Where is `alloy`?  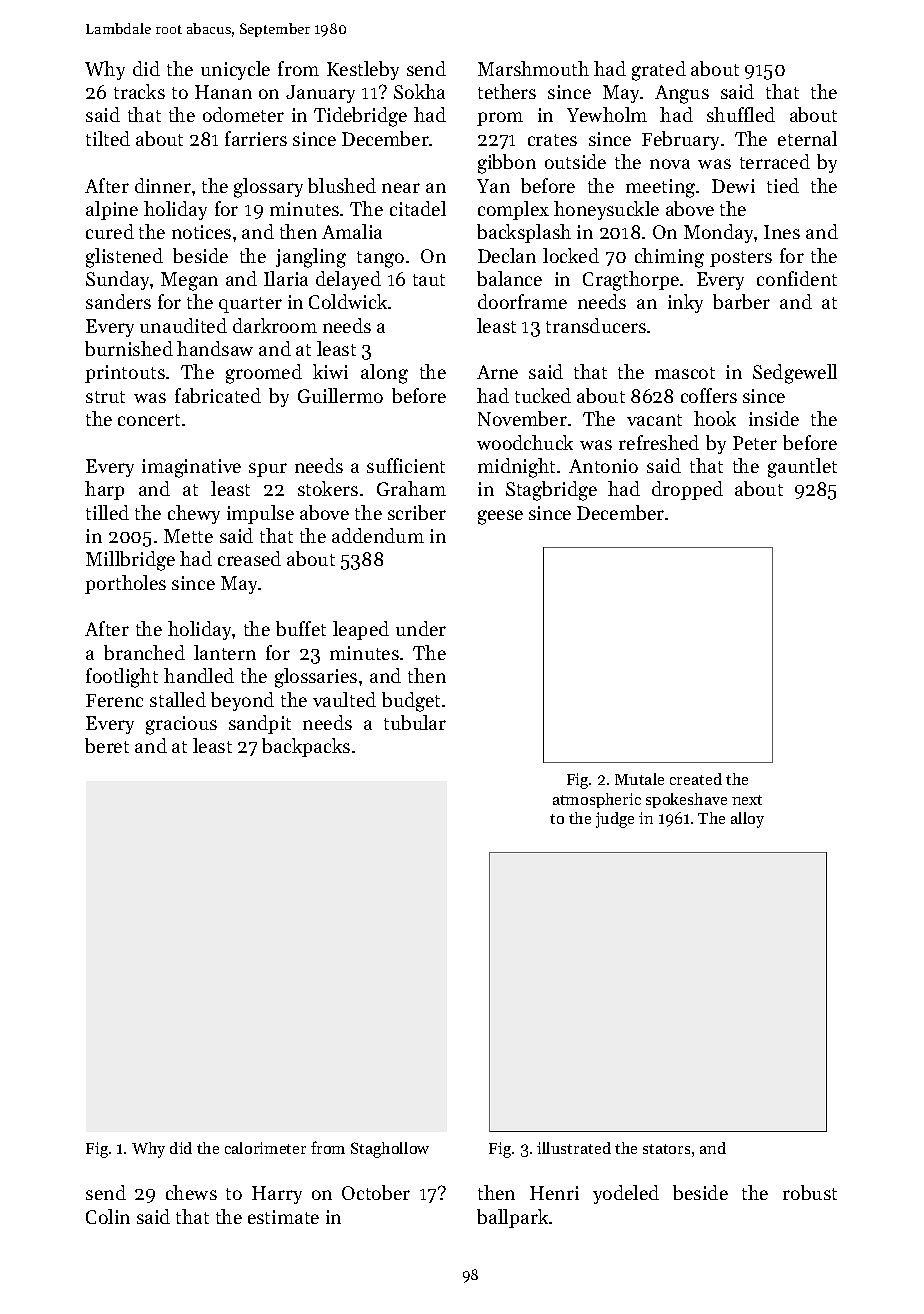 alloy is located at coordinates (747, 820).
